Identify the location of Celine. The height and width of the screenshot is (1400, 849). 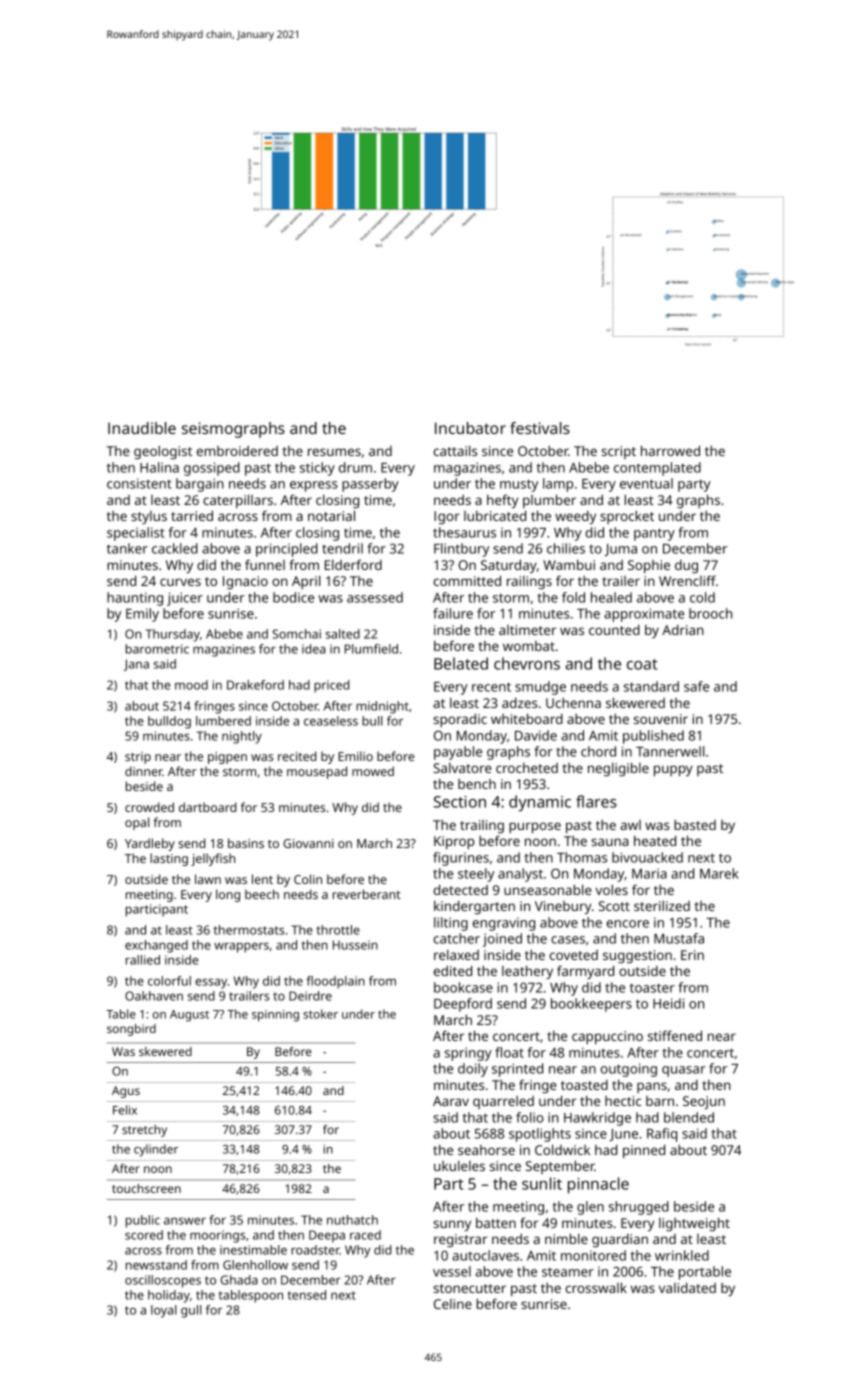
(453, 1304).
